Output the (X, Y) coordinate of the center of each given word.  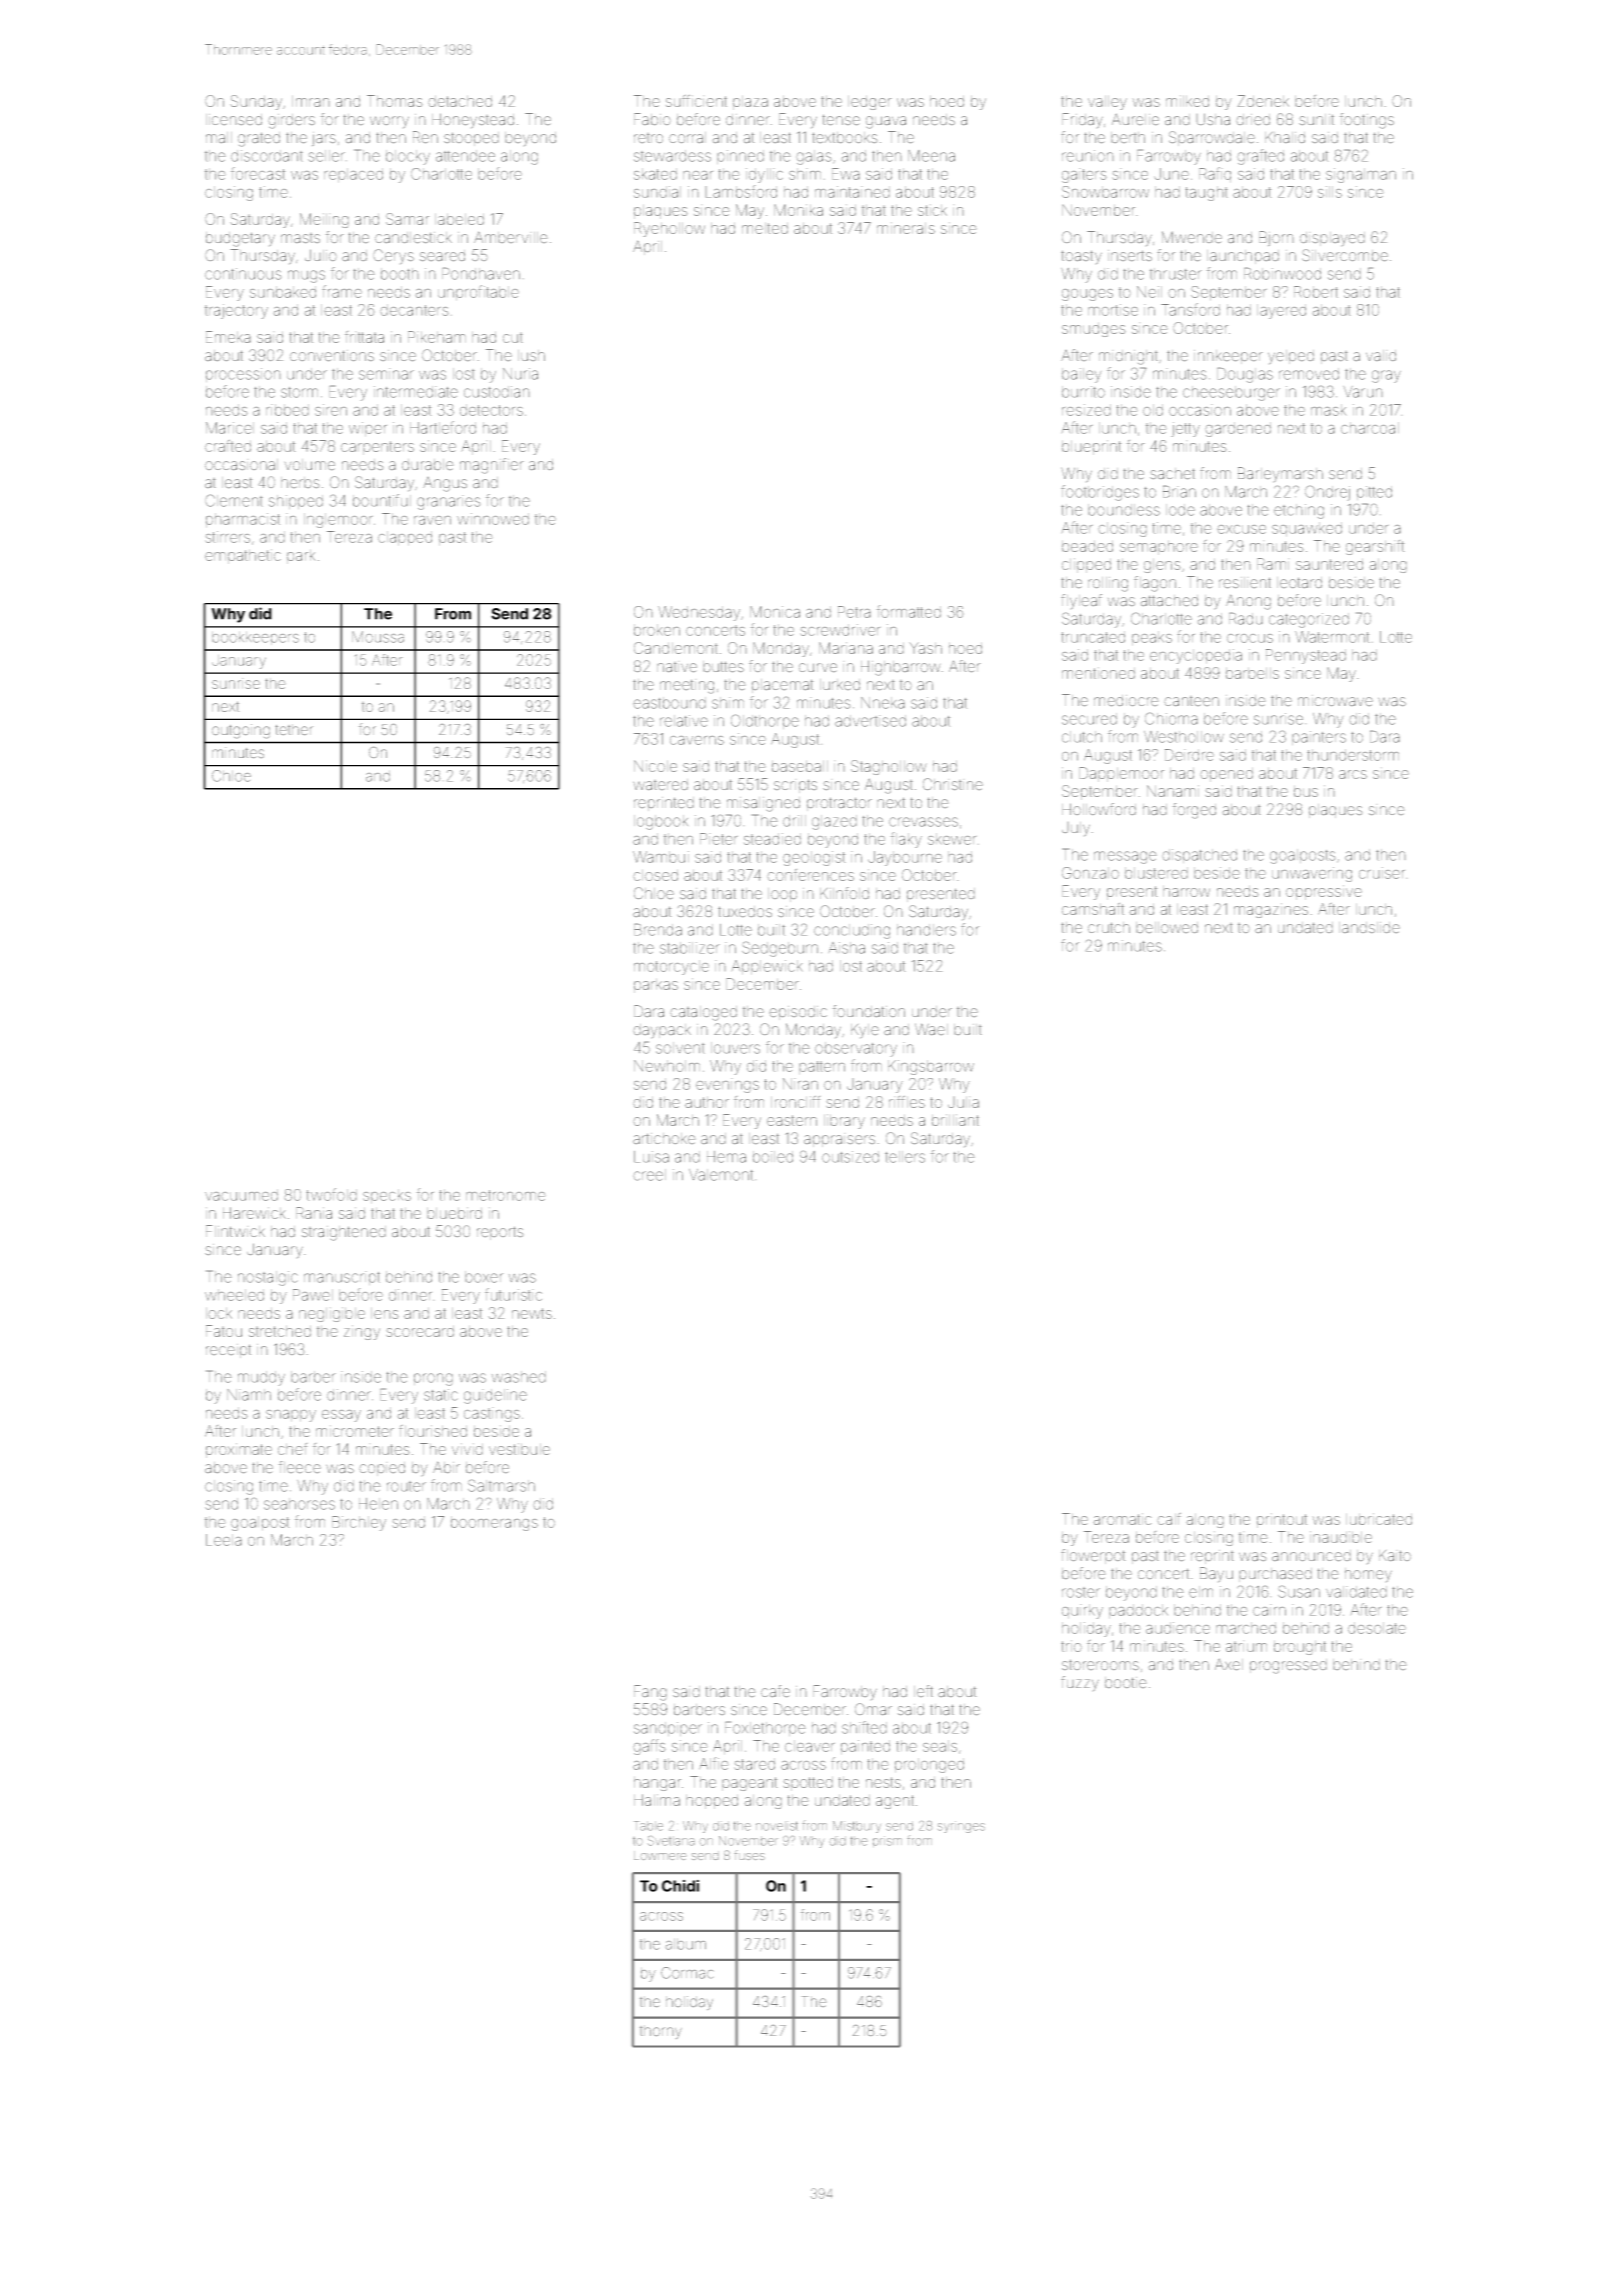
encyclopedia (1196, 656)
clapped (405, 538)
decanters (414, 310)
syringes (961, 1827)
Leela (224, 1540)
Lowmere (660, 1855)
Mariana (846, 648)
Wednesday (699, 613)
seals (940, 1746)
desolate (1377, 1628)
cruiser (1382, 873)
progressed (1288, 1666)
